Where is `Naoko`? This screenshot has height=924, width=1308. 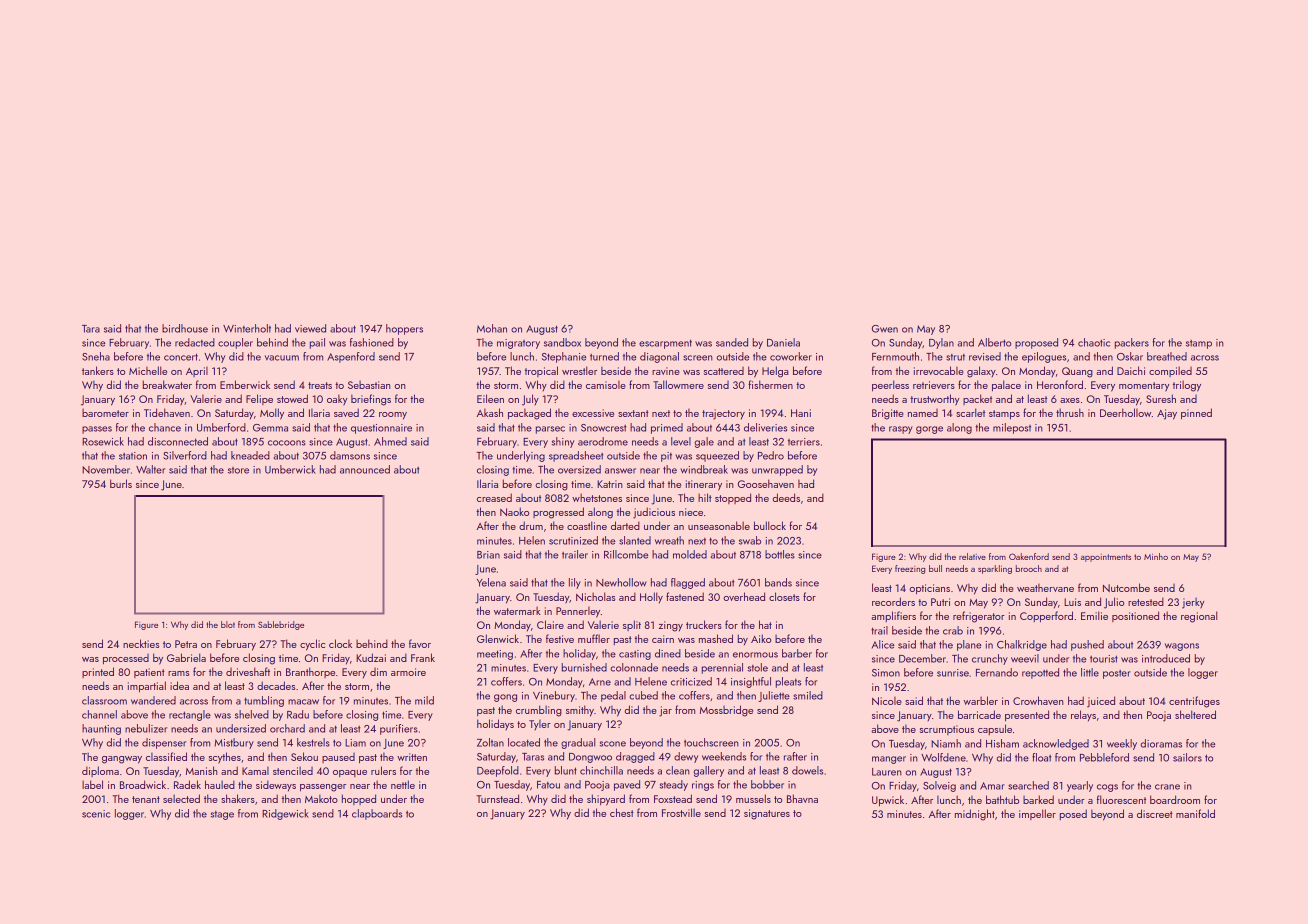 Naoko is located at coordinates (514, 511).
